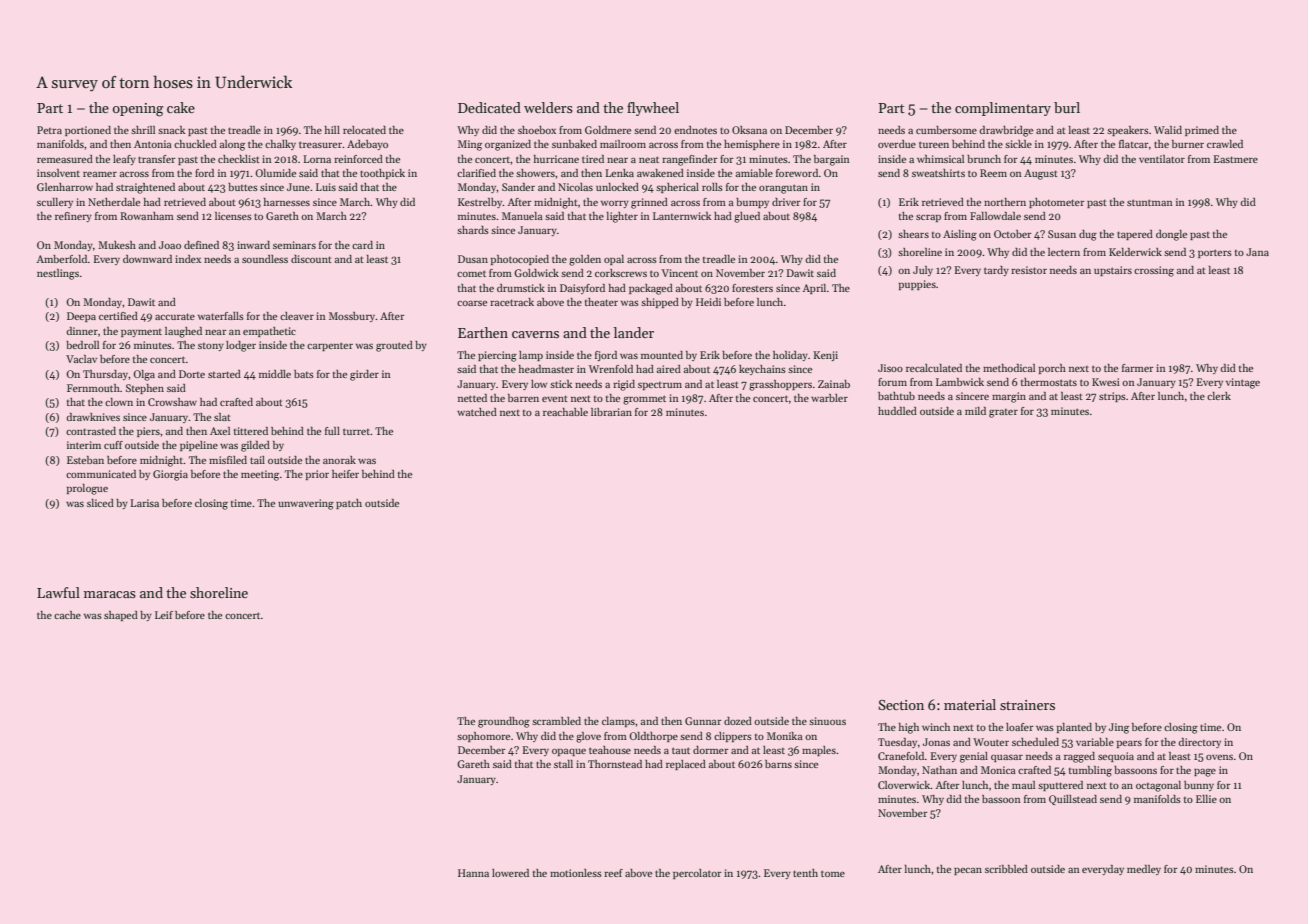  I want to click on Hanna, so click(473, 873).
